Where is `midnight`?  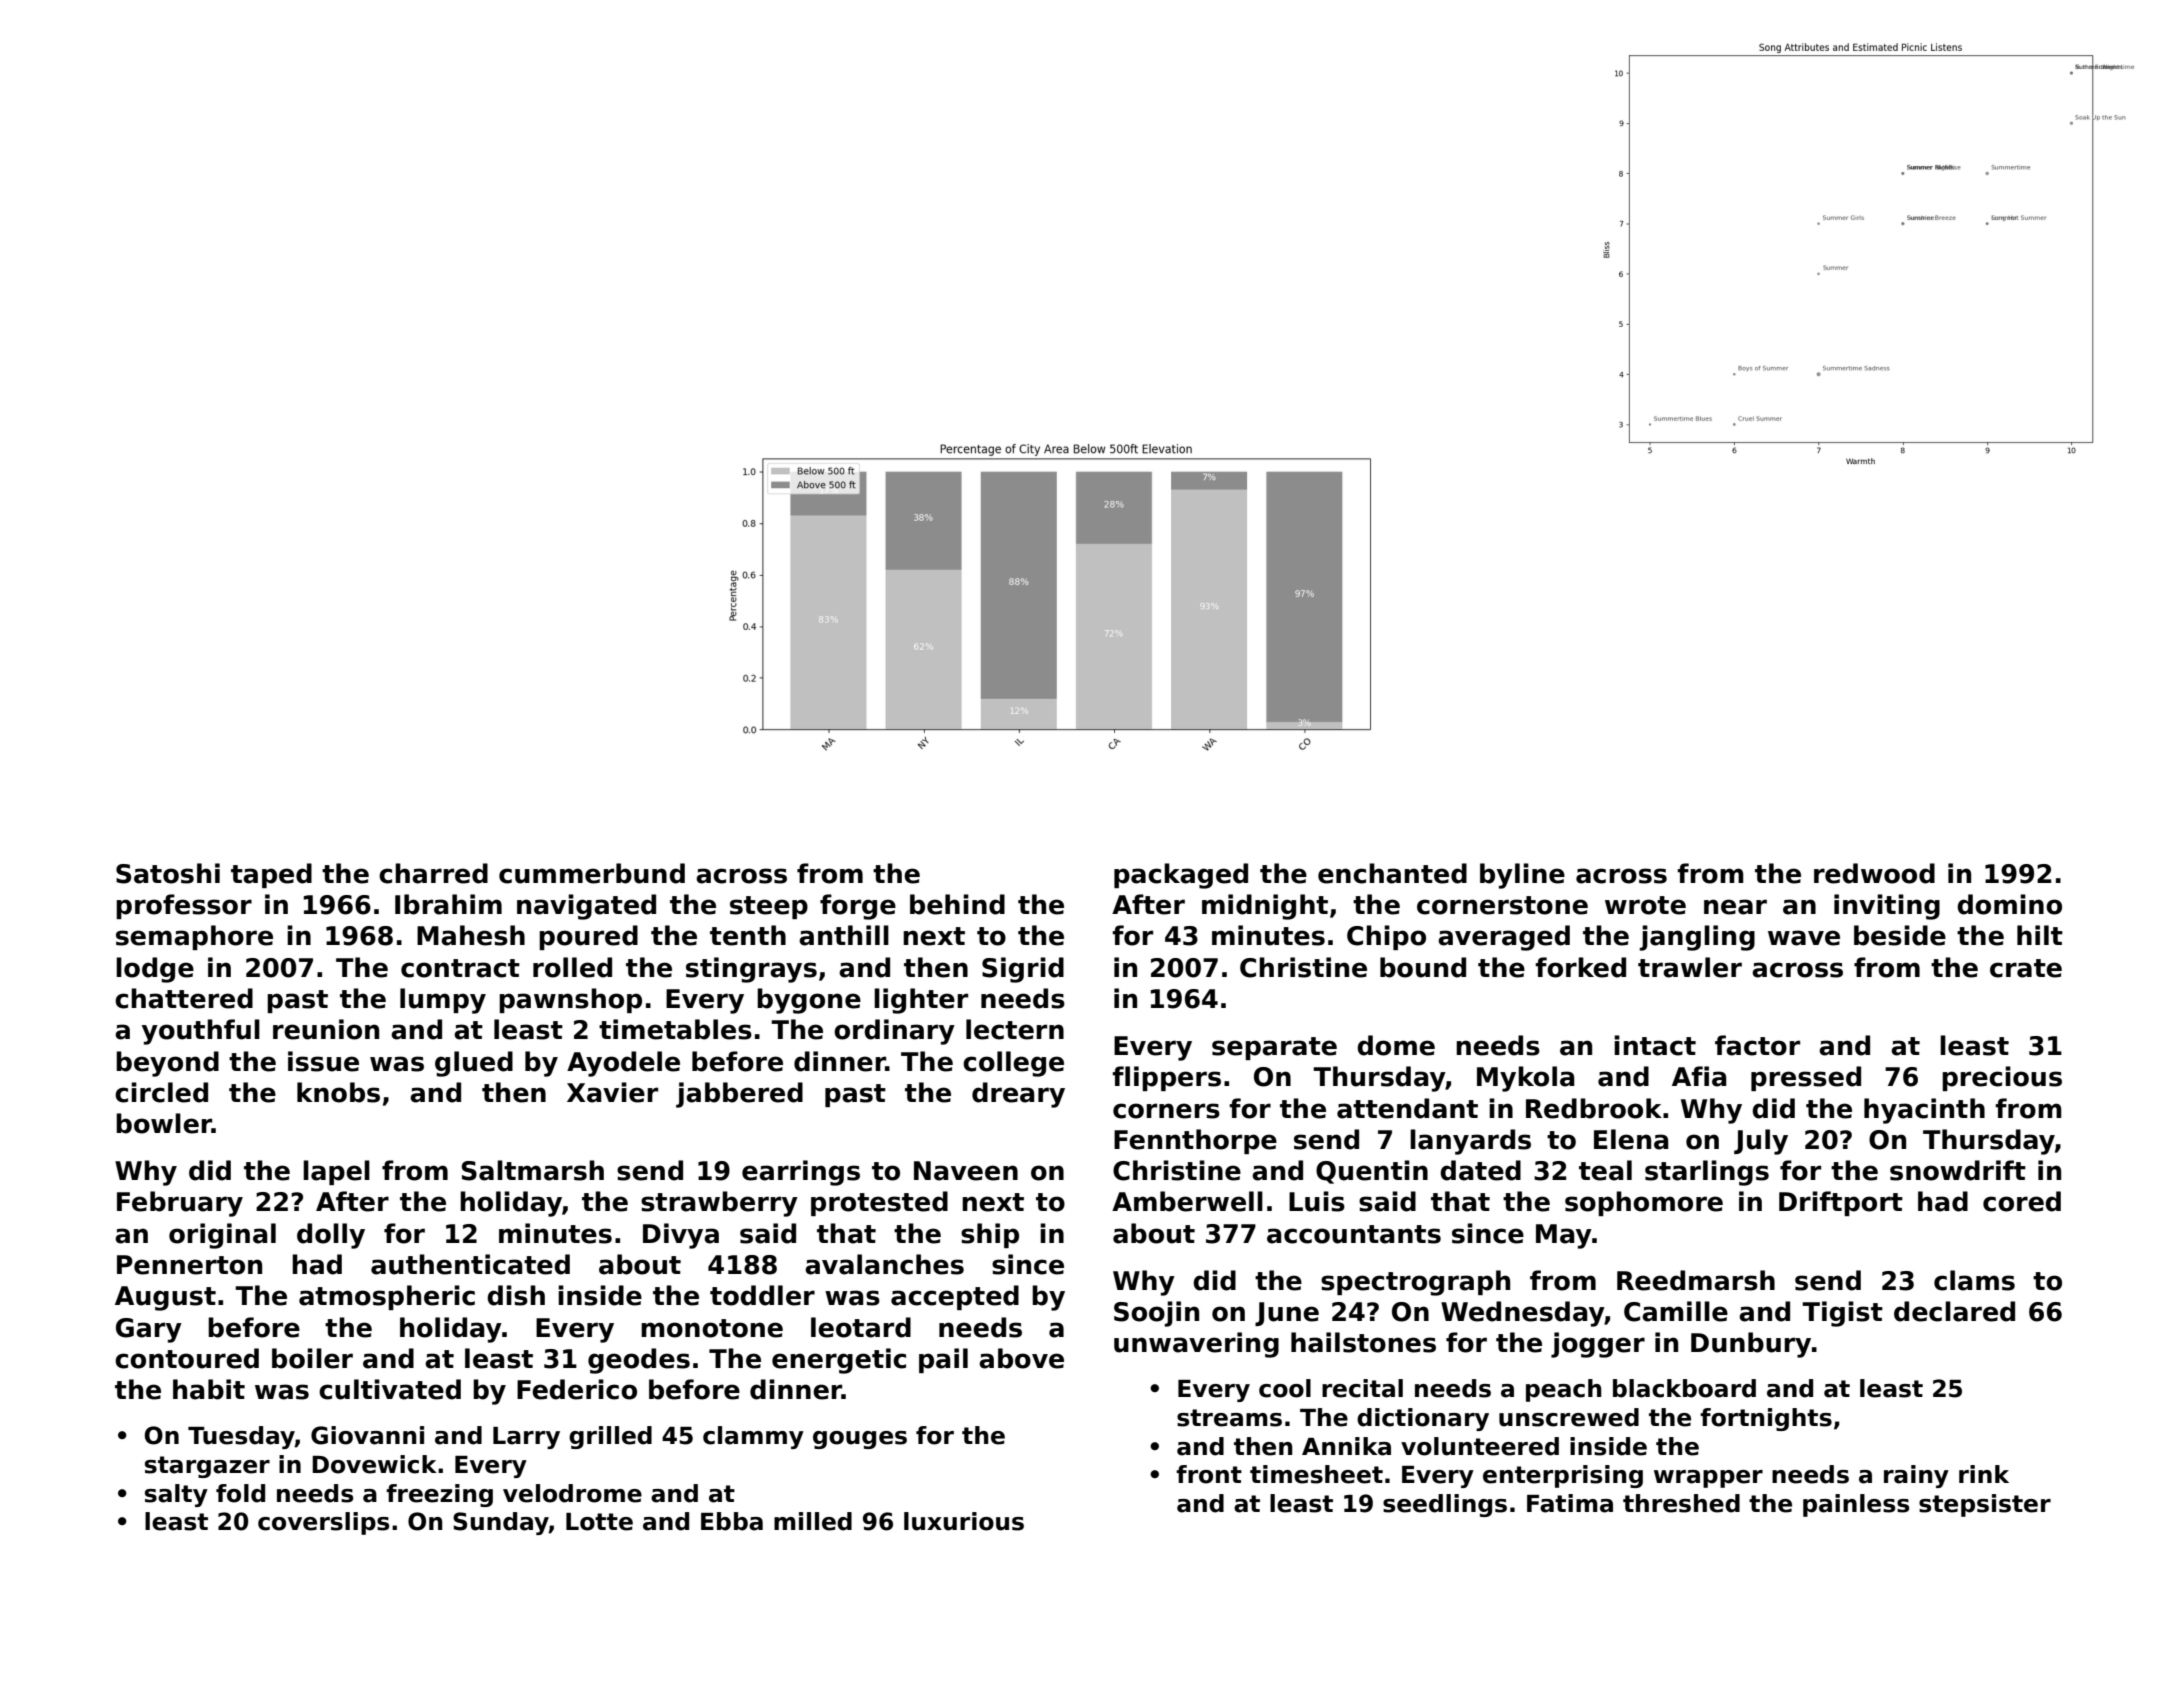
midnight is located at coordinates (1265, 907).
